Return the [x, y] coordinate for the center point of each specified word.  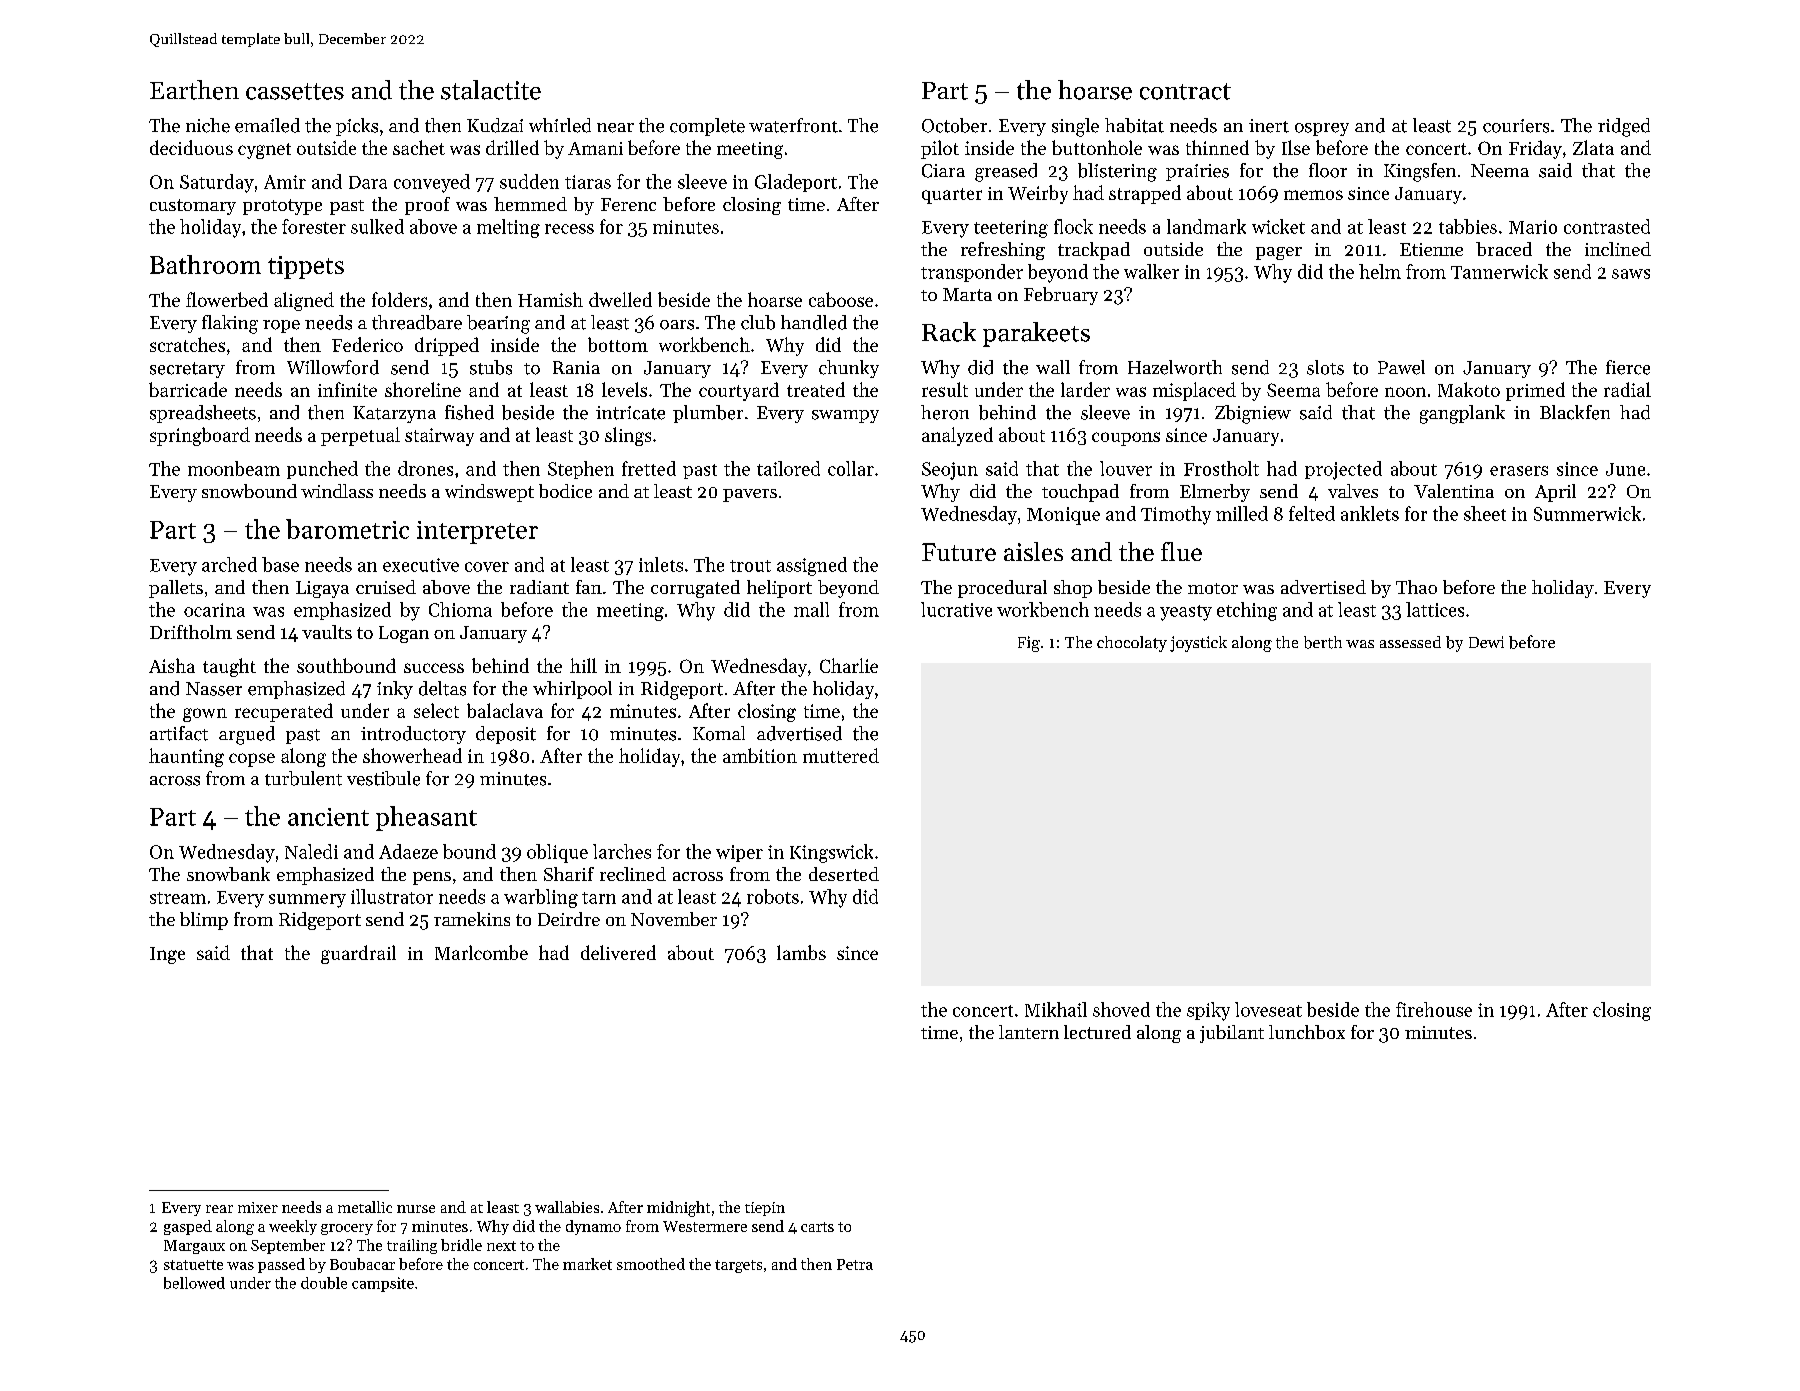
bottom [618, 344]
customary [193, 207]
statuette [193, 1265]
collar [851, 468]
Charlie [849, 665]
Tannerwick [1499, 271]
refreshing [1003, 251]
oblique [557, 853]
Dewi [1486, 642]
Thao [1416, 587]
